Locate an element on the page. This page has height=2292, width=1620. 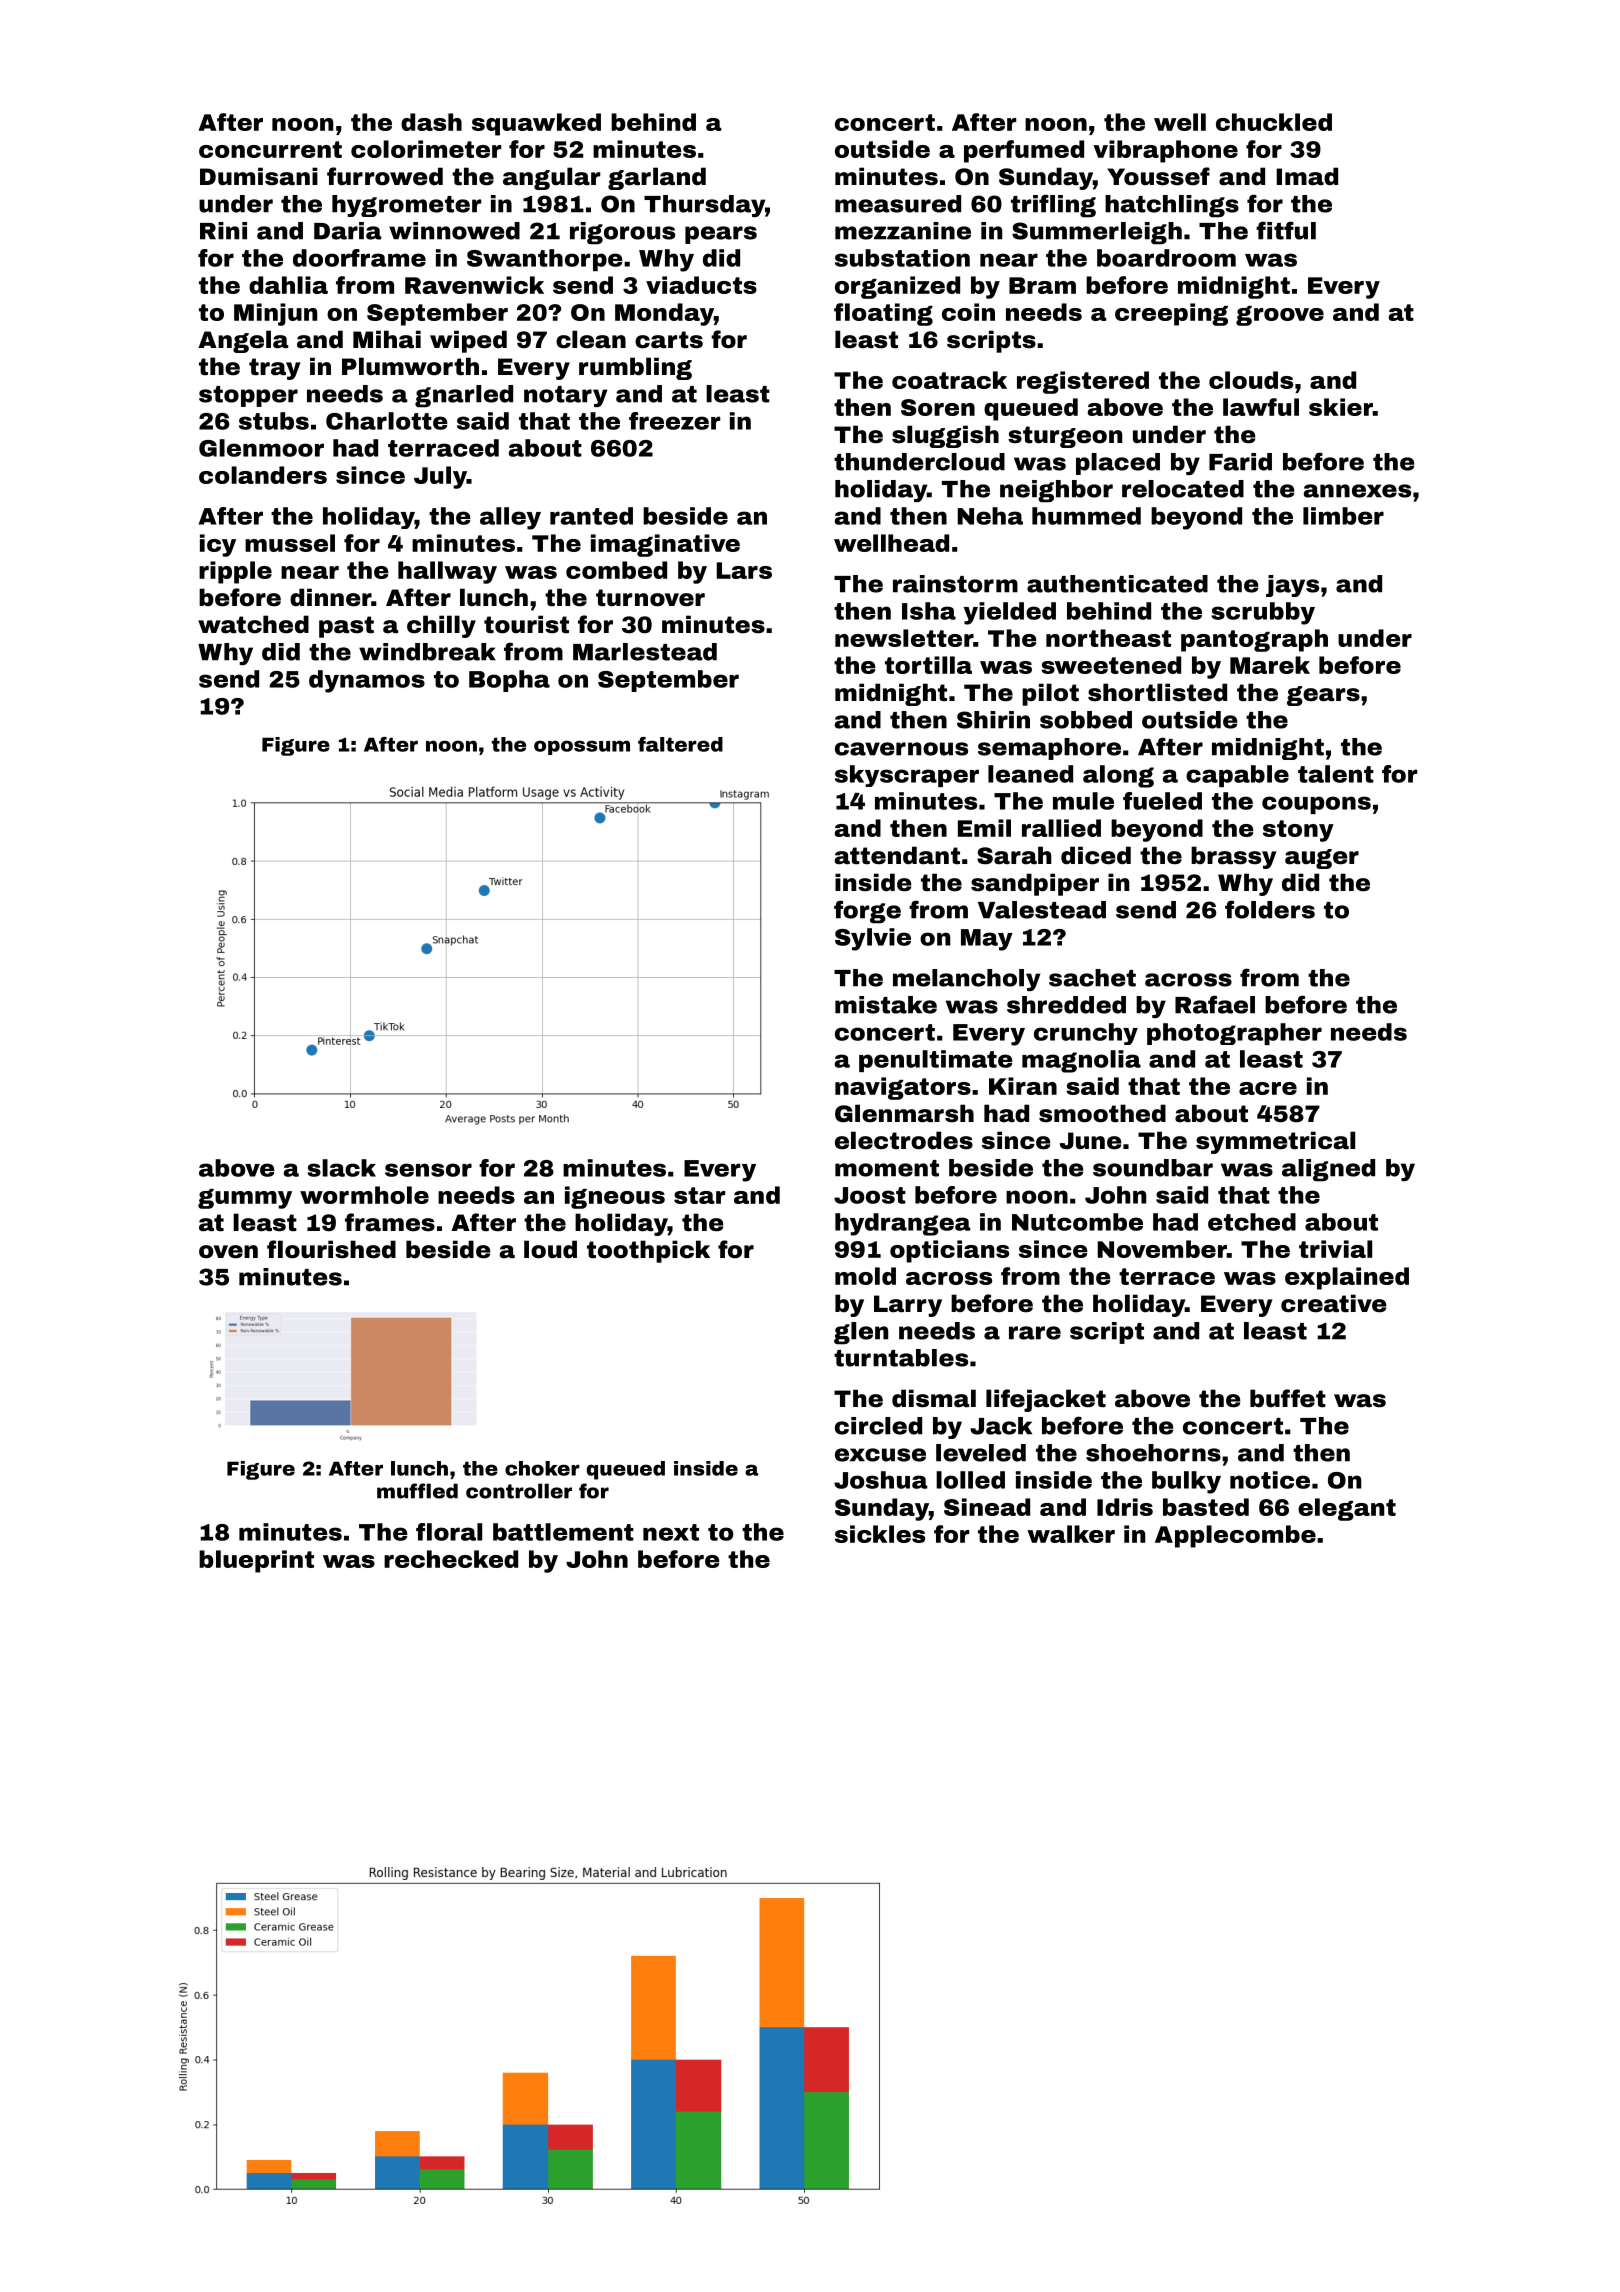
turntables is located at coordinates (901, 1358).
